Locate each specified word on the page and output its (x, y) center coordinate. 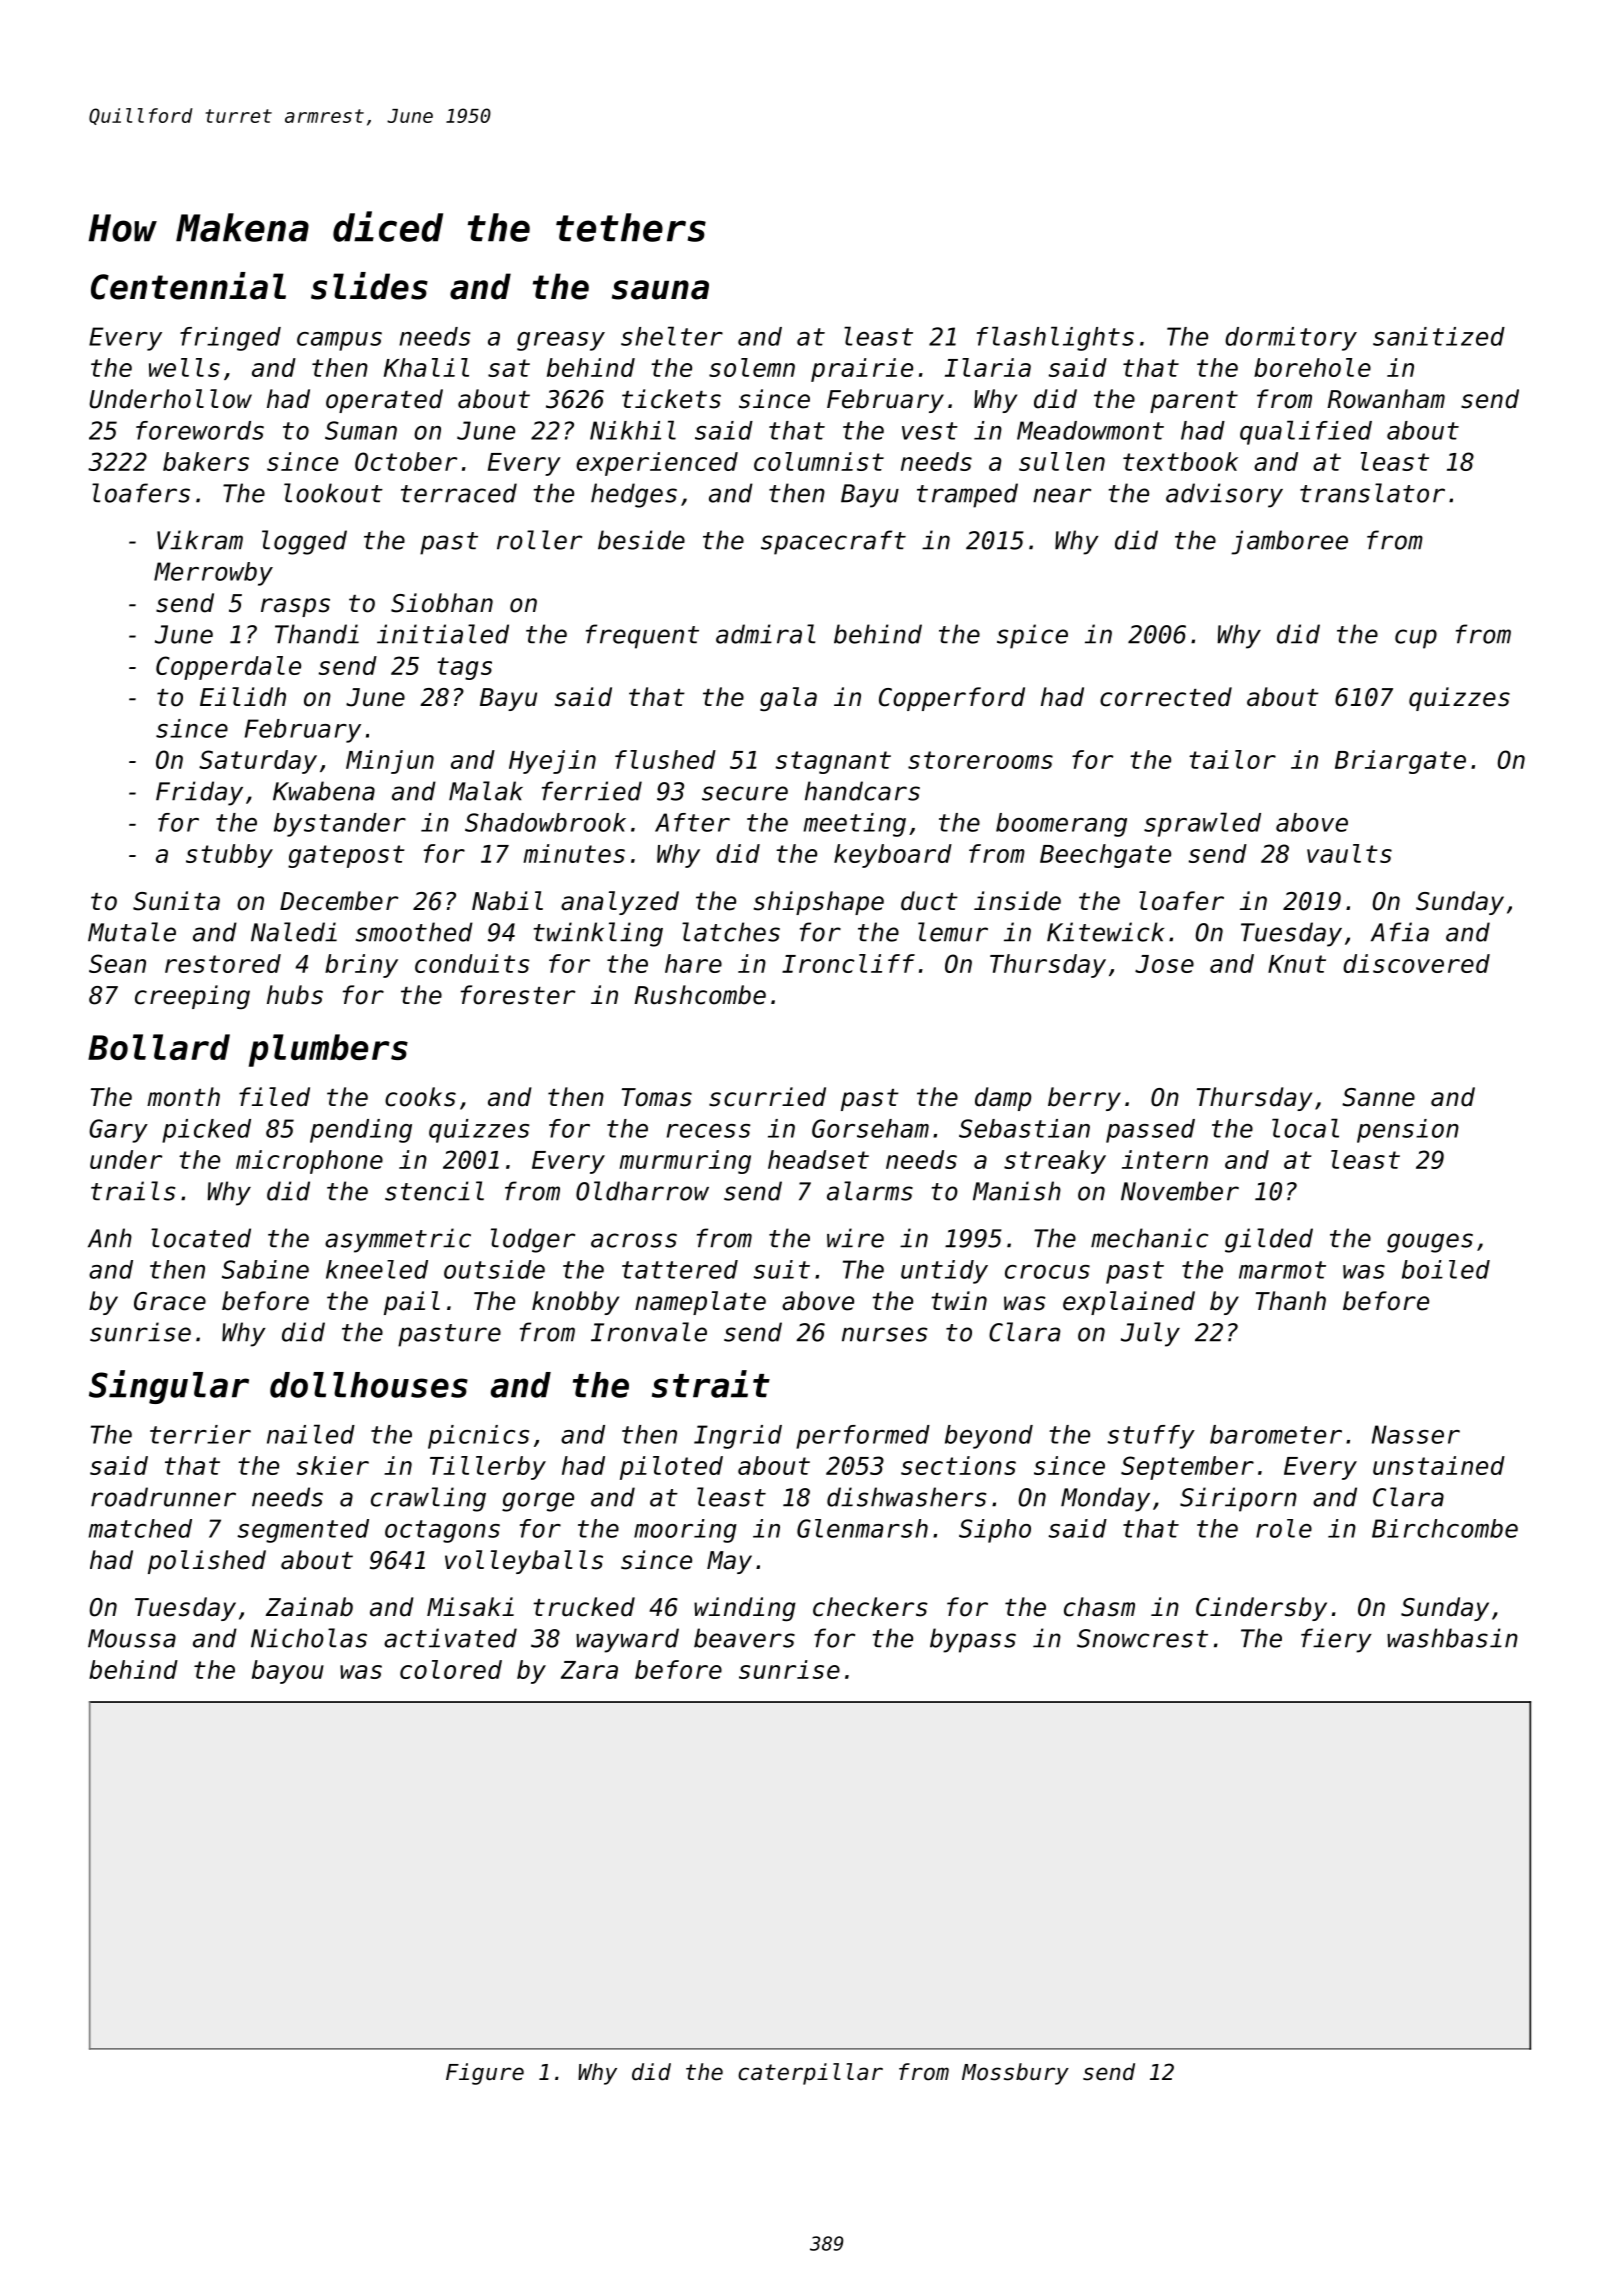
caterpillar (810, 2074)
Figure (485, 2074)
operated (384, 401)
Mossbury (1015, 2074)
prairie (862, 370)
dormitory (1291, 339)
